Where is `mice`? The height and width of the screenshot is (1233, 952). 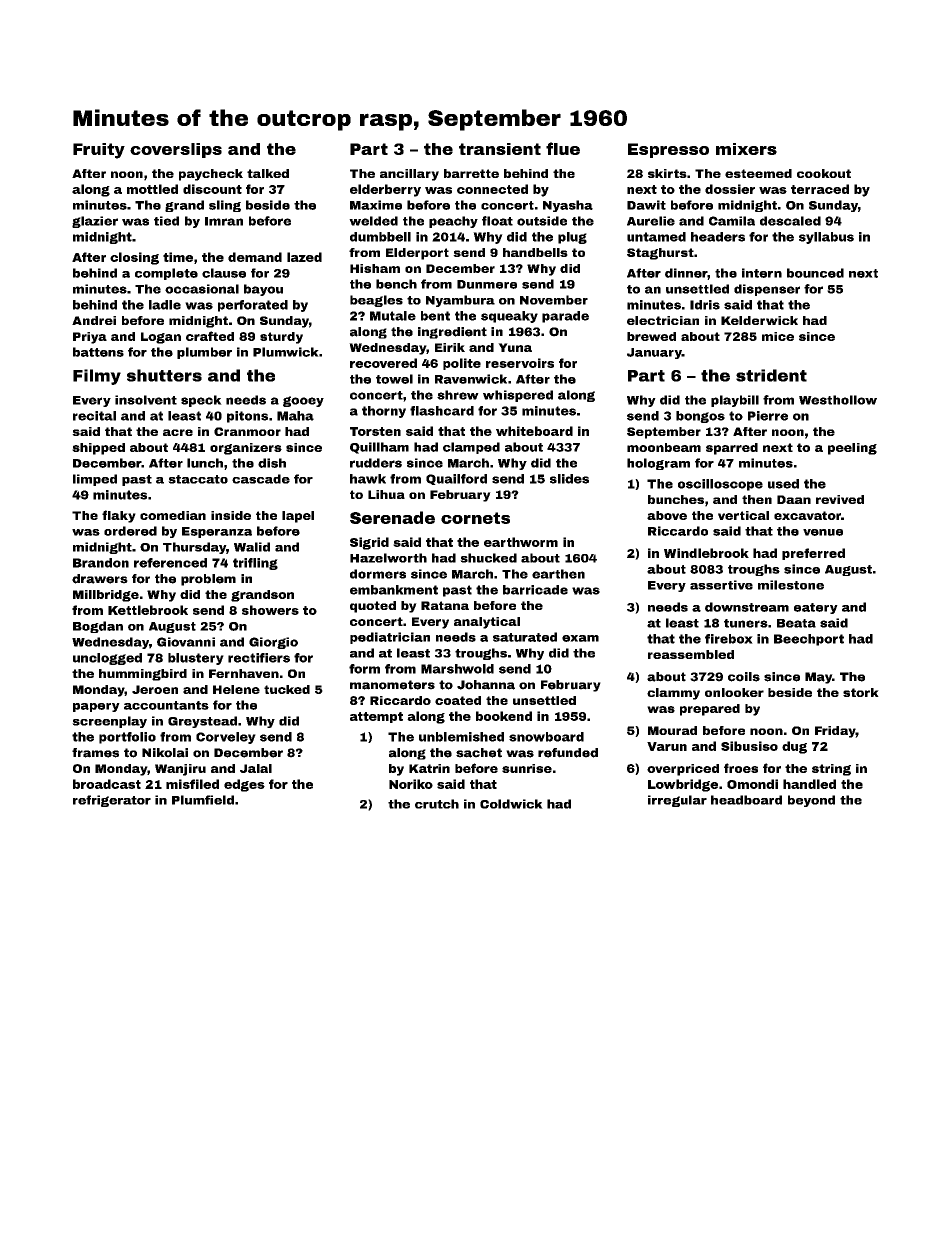
mice is located at coordinates (778, 336).
